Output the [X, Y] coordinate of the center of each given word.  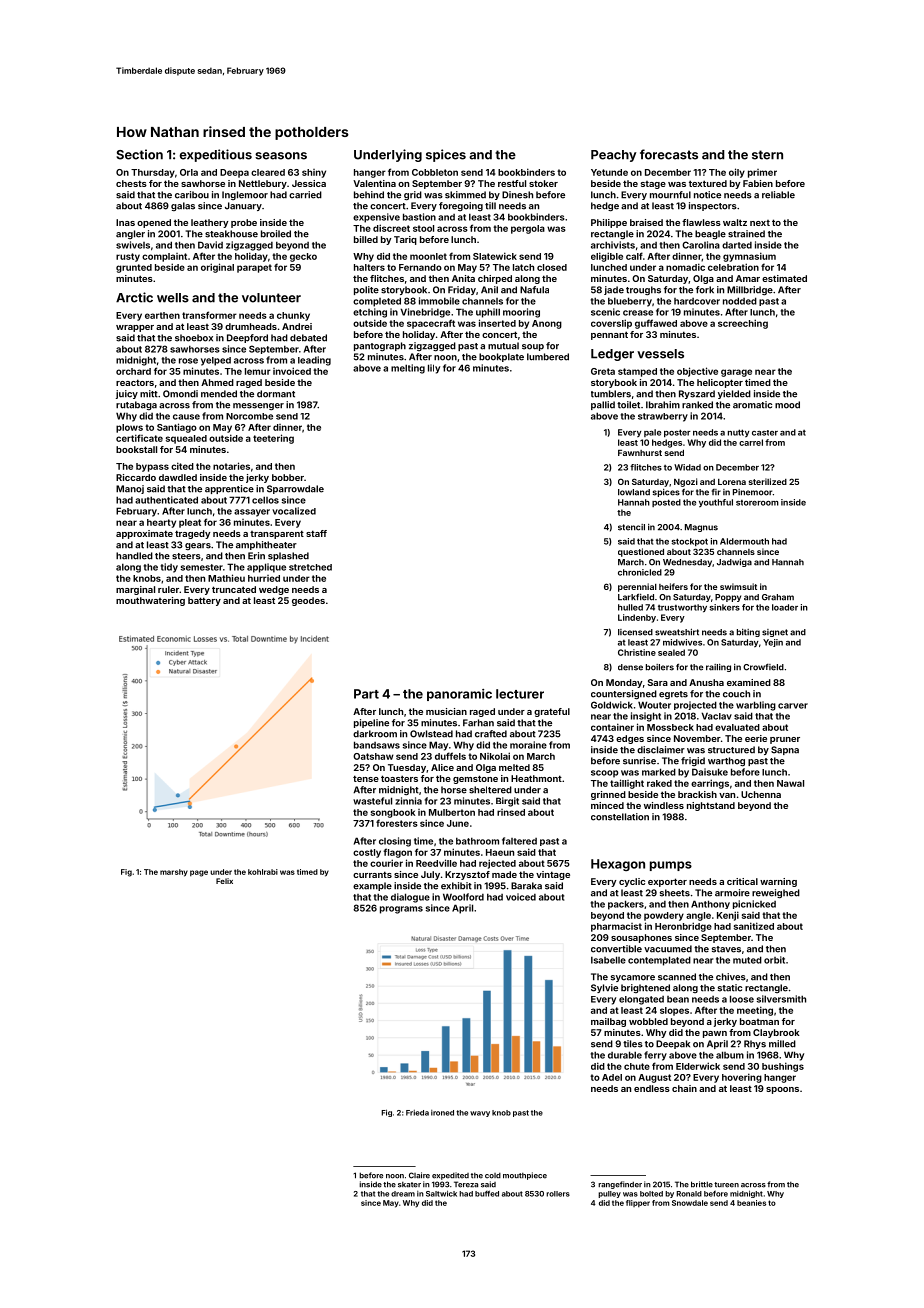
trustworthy [682, 608]
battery [204, 601]
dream [403, 1194]
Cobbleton [435, 172]
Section [139, 154]
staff [316, 533]
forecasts [669, 154]
